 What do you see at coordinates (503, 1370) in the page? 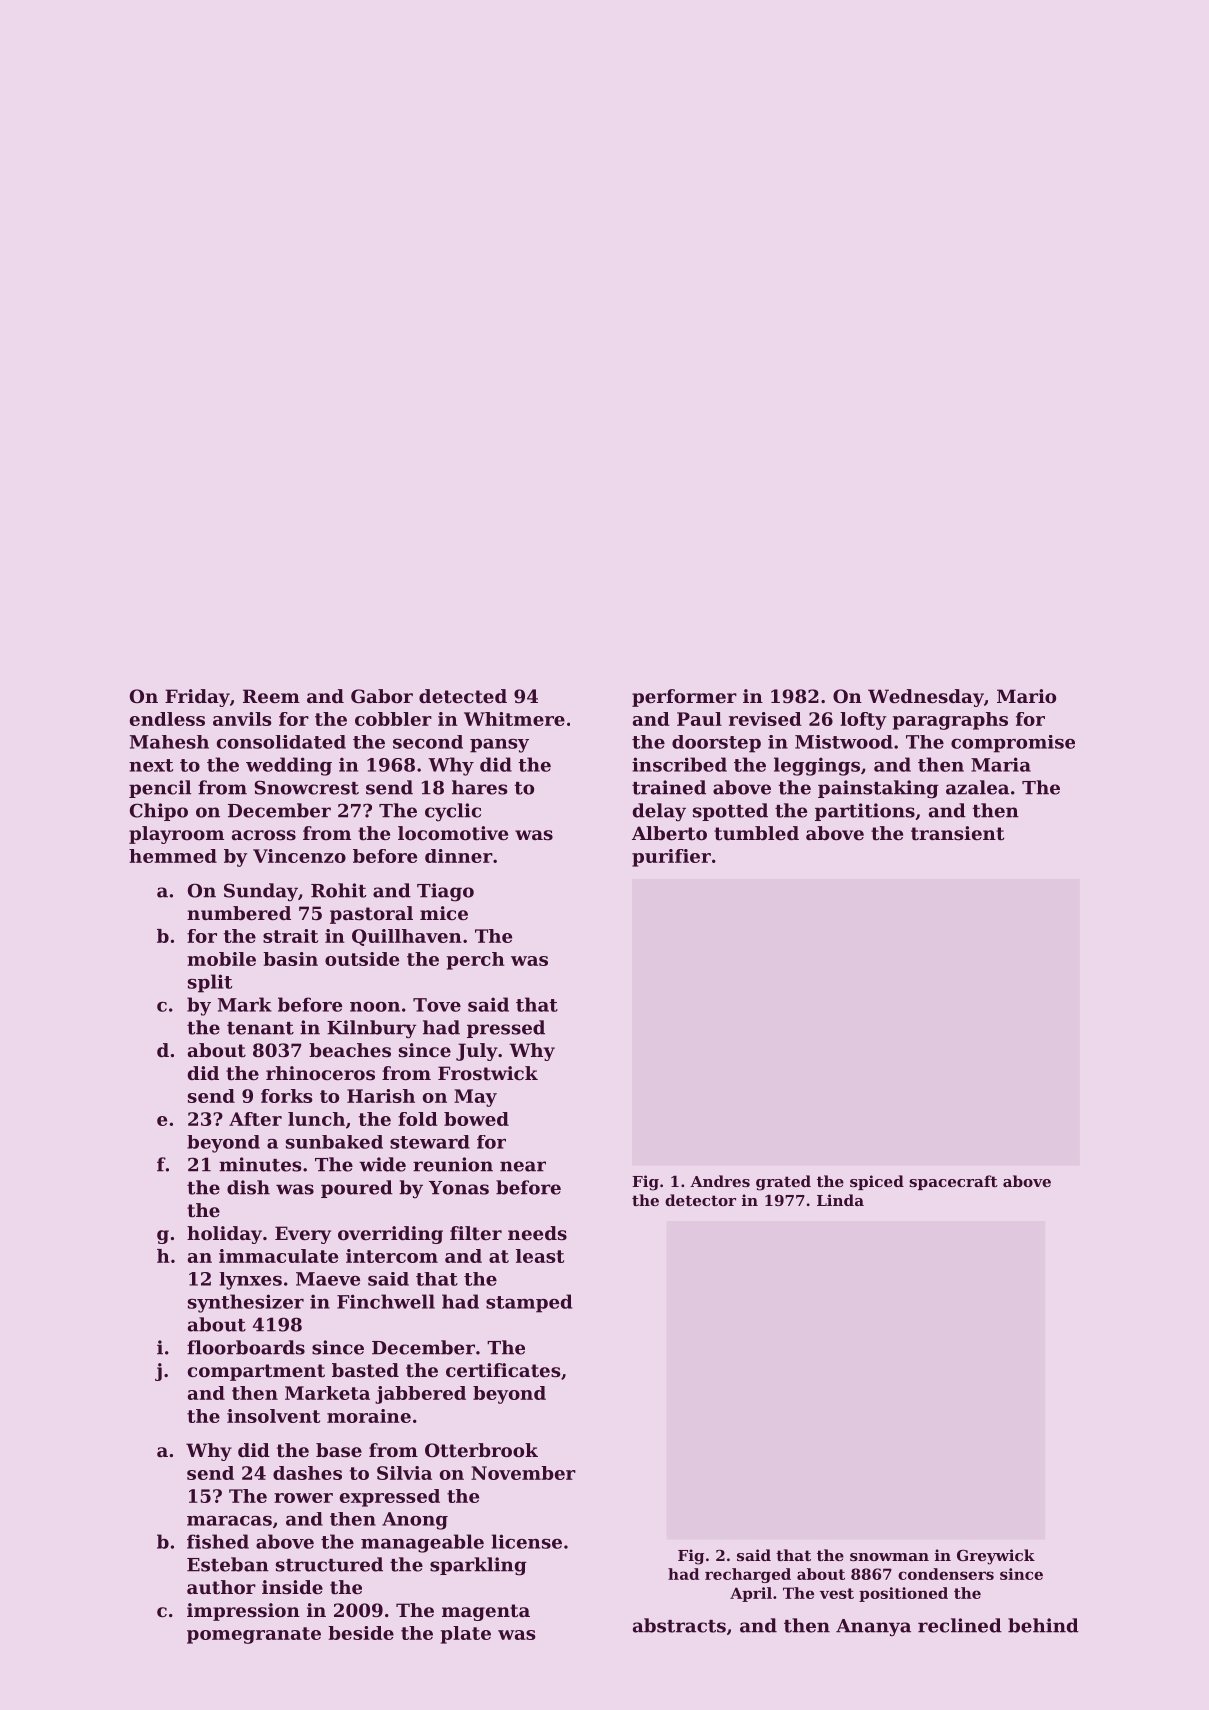
I see `certificates` at bounding box center [503, 1370].
